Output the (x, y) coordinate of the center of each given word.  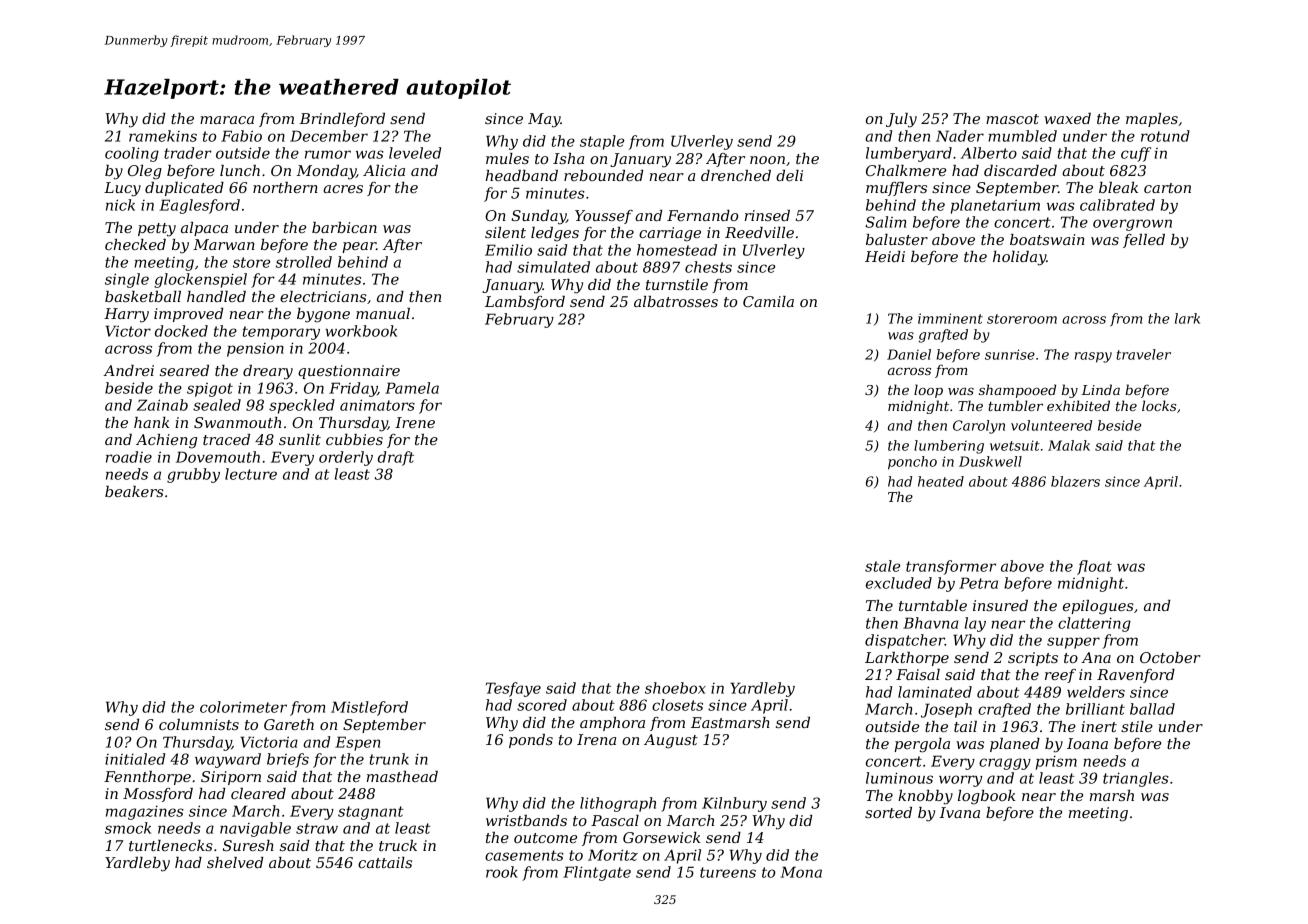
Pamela (412, 388)
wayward (228, 760)
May (544, 120)
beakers (134, 491)
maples (1152, 120)
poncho (912, 463)
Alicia (384, 170)
